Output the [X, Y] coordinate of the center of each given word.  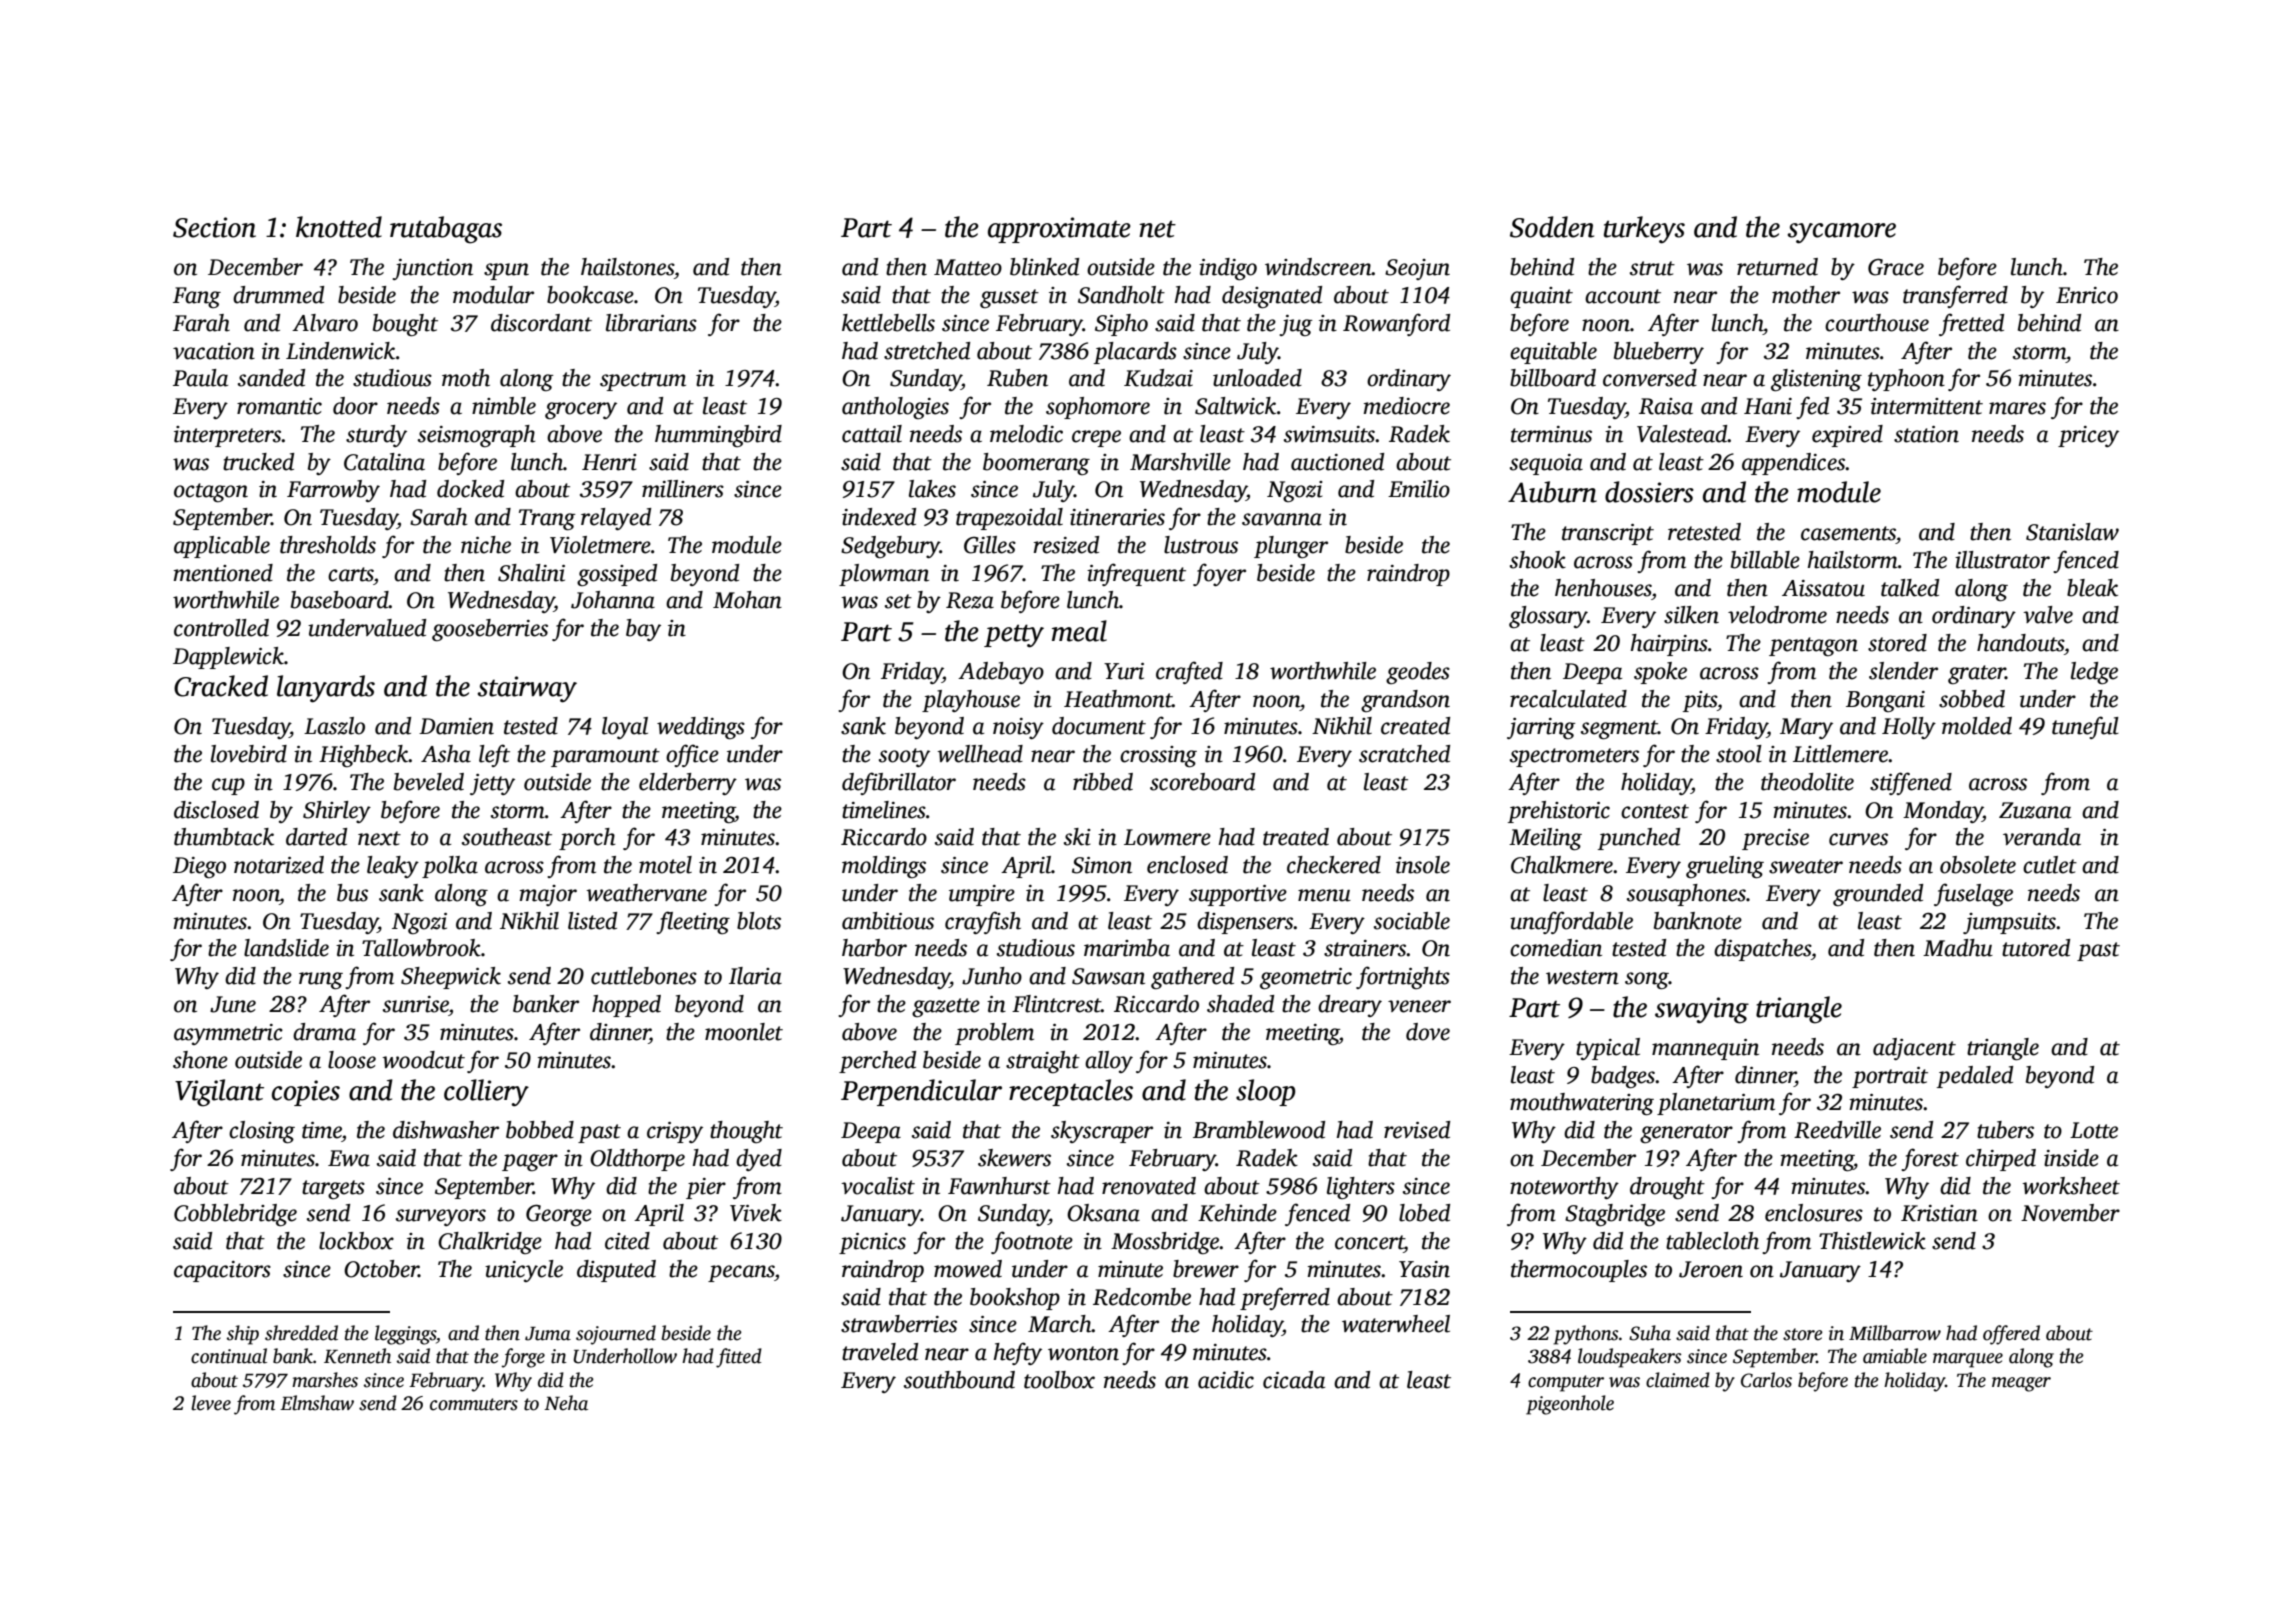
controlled [221, 628]
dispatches [1762, 950]
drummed [278, 295]
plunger [1291, 547]
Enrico [2087, 295]
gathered [1192, 978]
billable [1765, 560]
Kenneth [357, 1356]
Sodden [1552, 227]
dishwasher [446, 1130]
